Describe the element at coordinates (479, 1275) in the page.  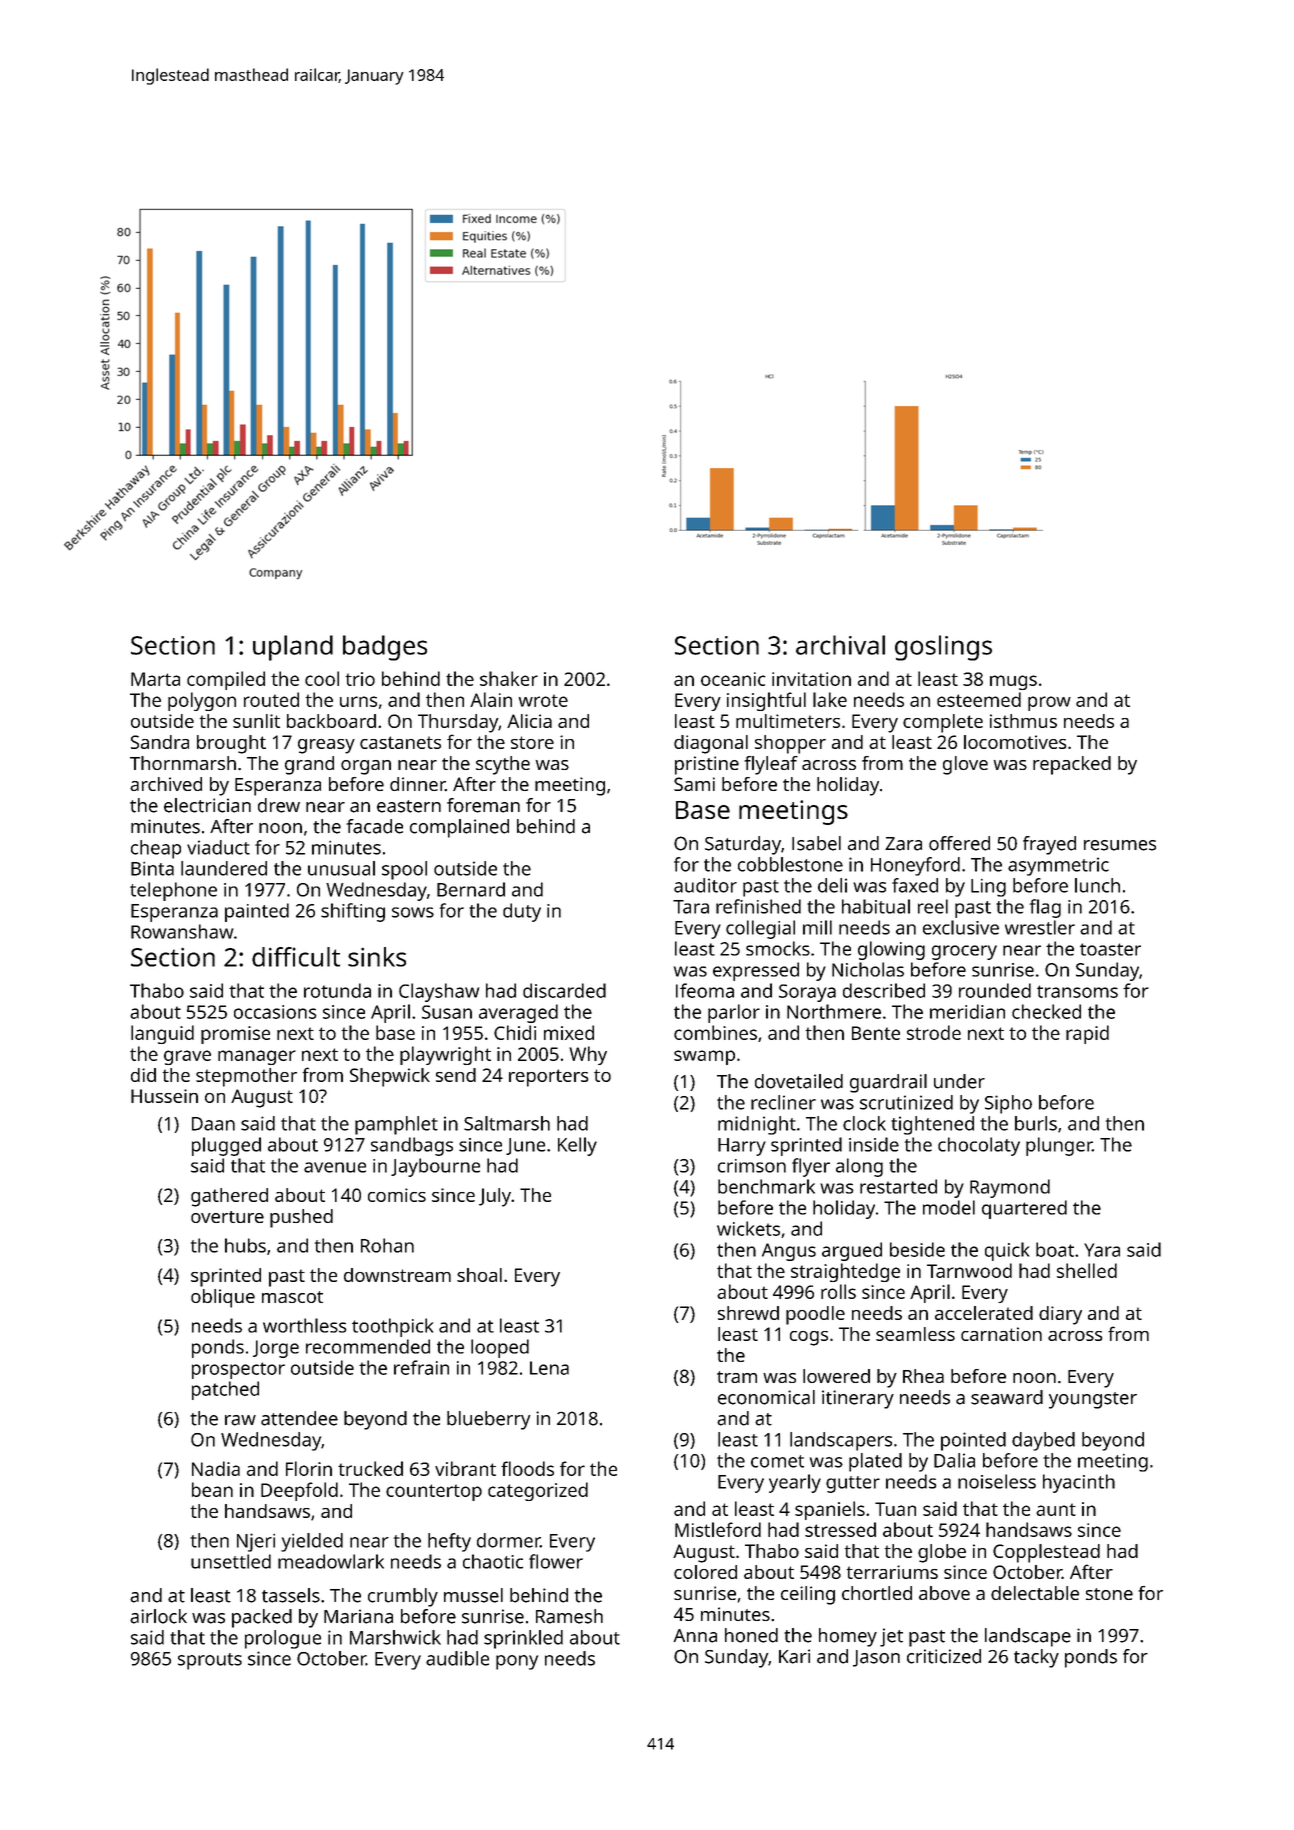
I see `shoal` at that location.
